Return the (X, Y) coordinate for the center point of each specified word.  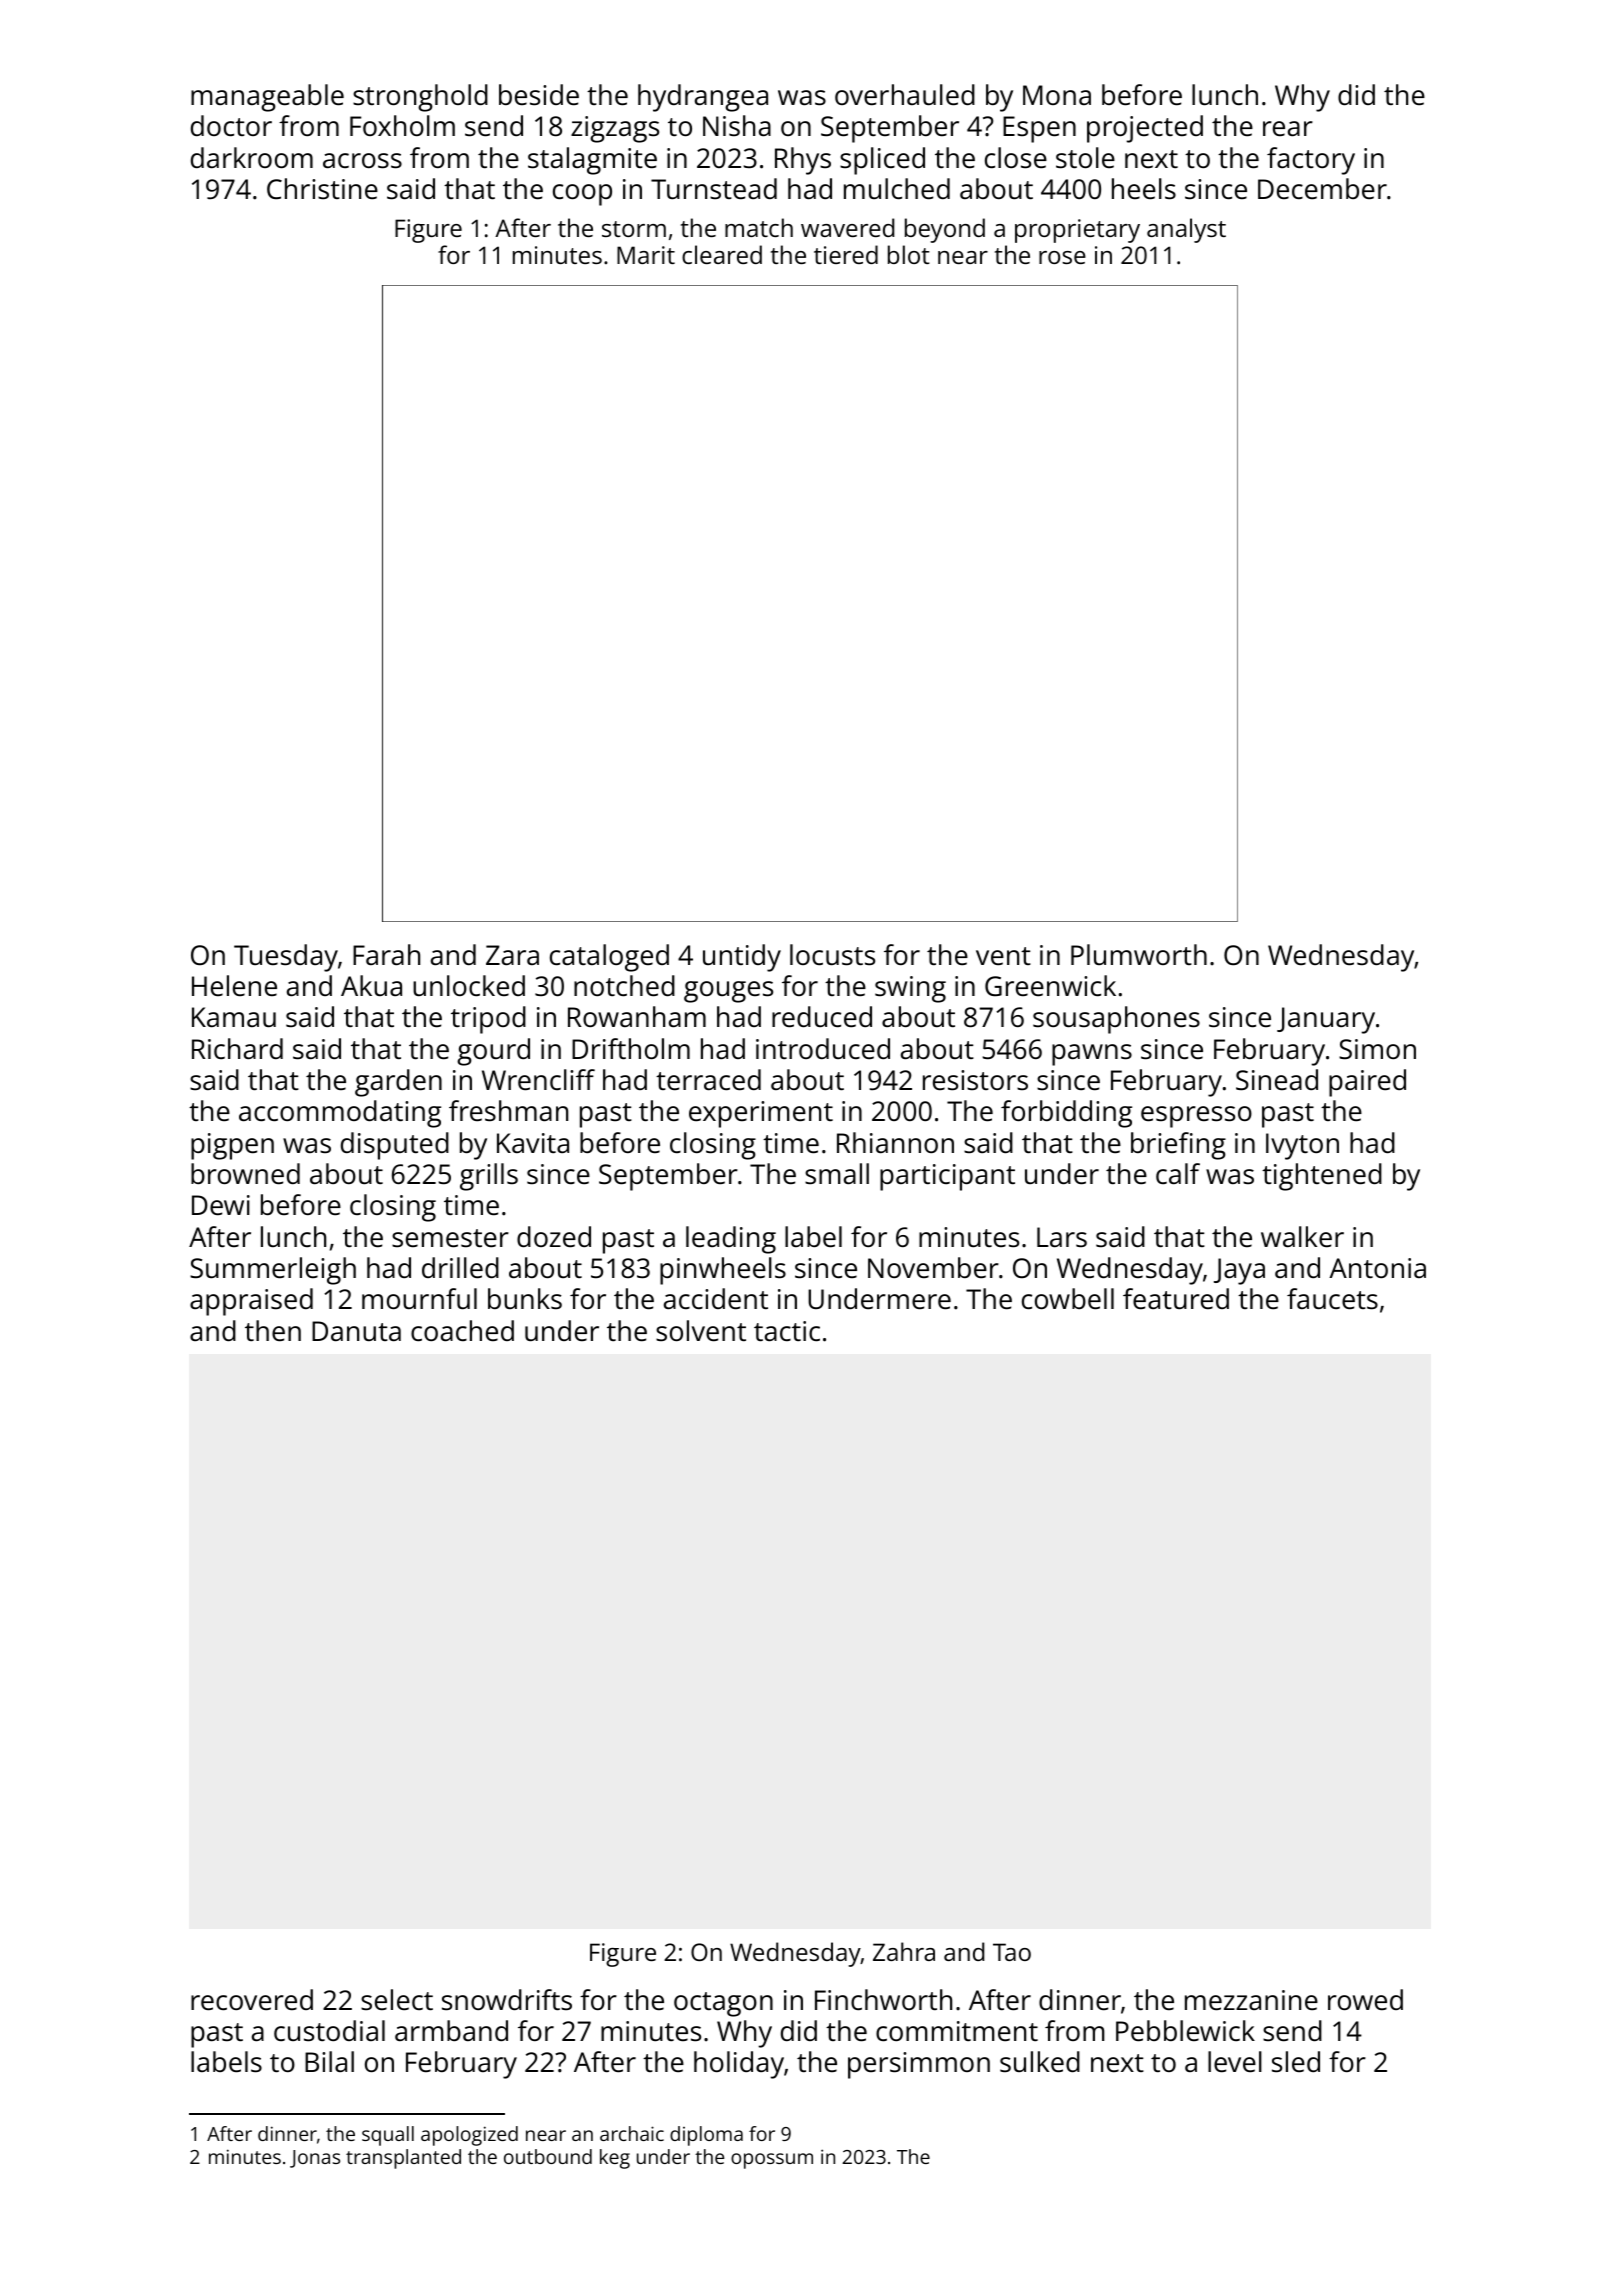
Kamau (234, 1017)
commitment (957, 2031)
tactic (787, 1331)
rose (1062, 257)
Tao (1012, 1952)
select (397, 1999)
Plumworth (1139, 954)
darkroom (252, 157)
